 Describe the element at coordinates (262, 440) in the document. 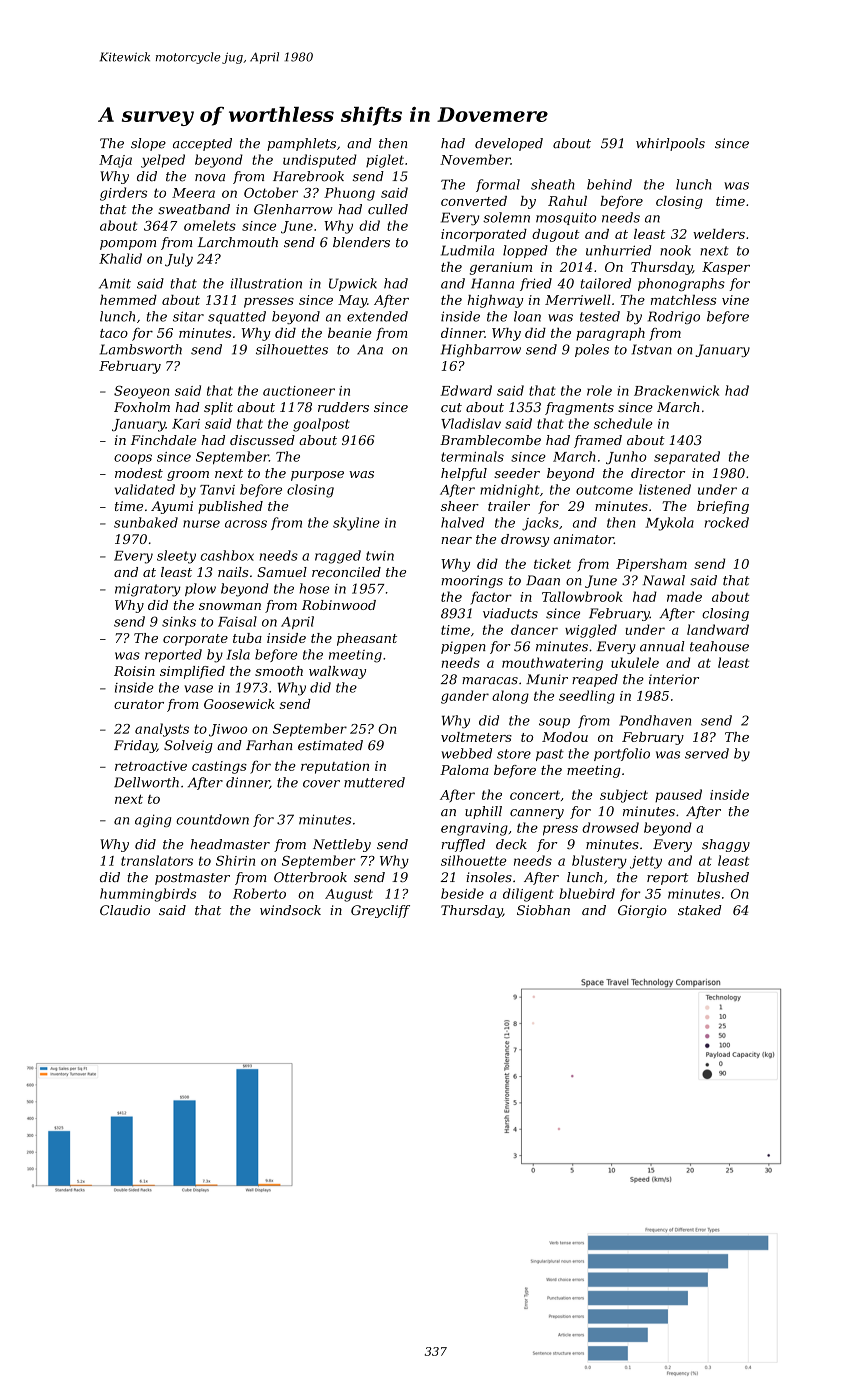

I see `discussed` at that location.
